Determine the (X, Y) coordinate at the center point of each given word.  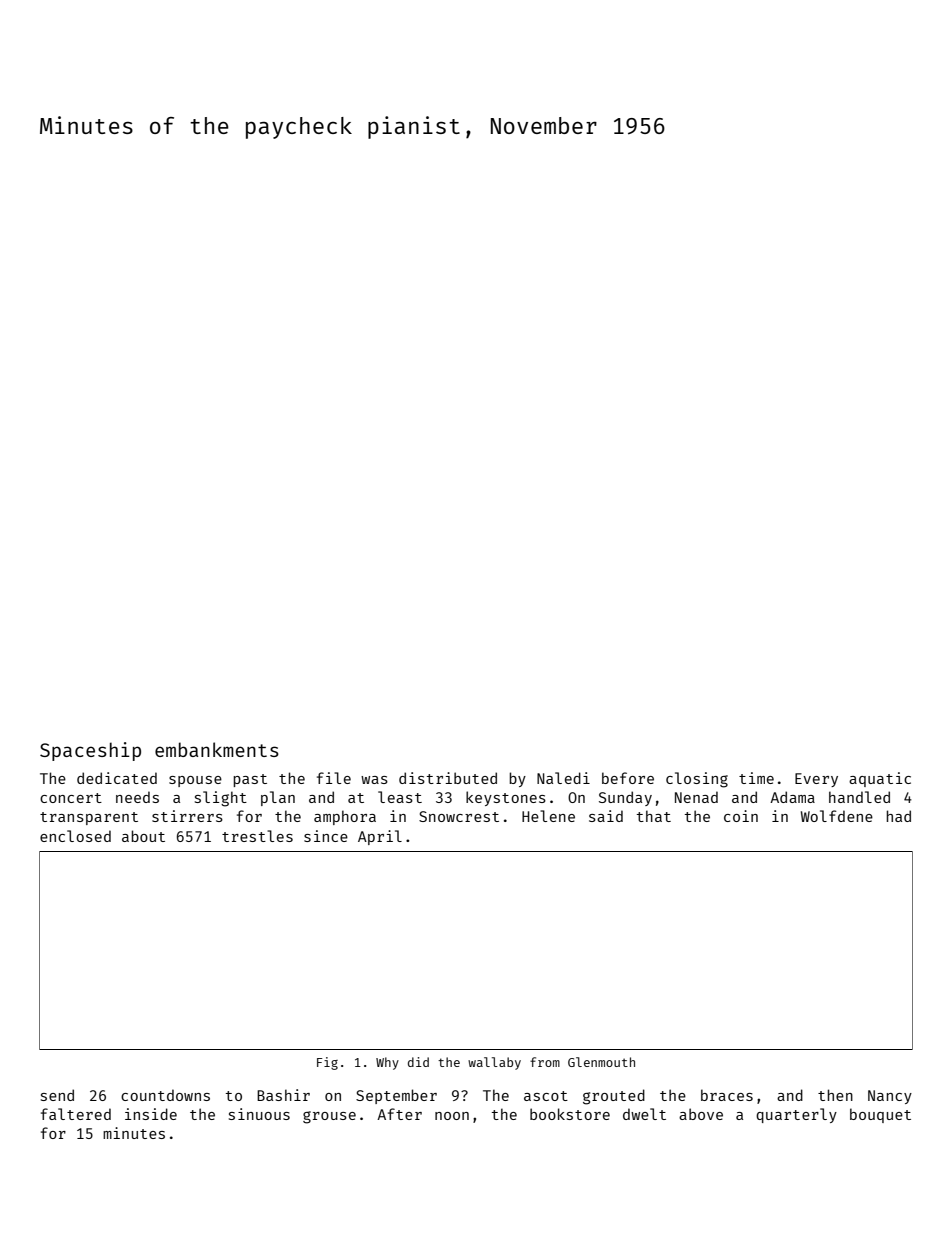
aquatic (880, 779)
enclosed (75, 836)
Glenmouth (601, 1062)
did (418, 1062)
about (143, 836)
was (374, 780)
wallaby (494, 1063)
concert (71, 798)
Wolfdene (837, 816)
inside (151, 1114)
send (57, 1095)
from (545, 1062)
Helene (548, 816)
